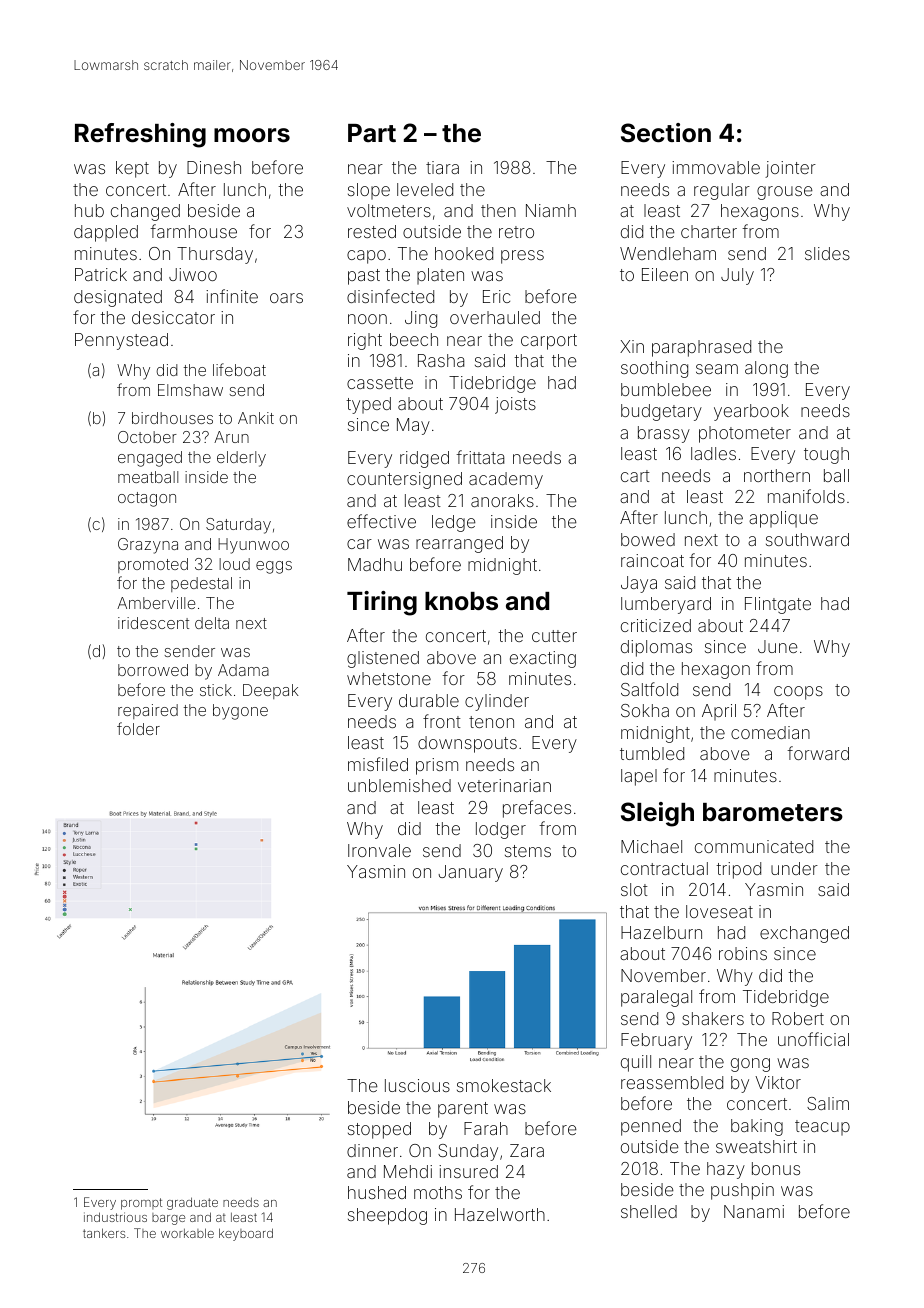 The height and width of the page is (1308, 924). I want to click on Deepak, so click(271, 691).
